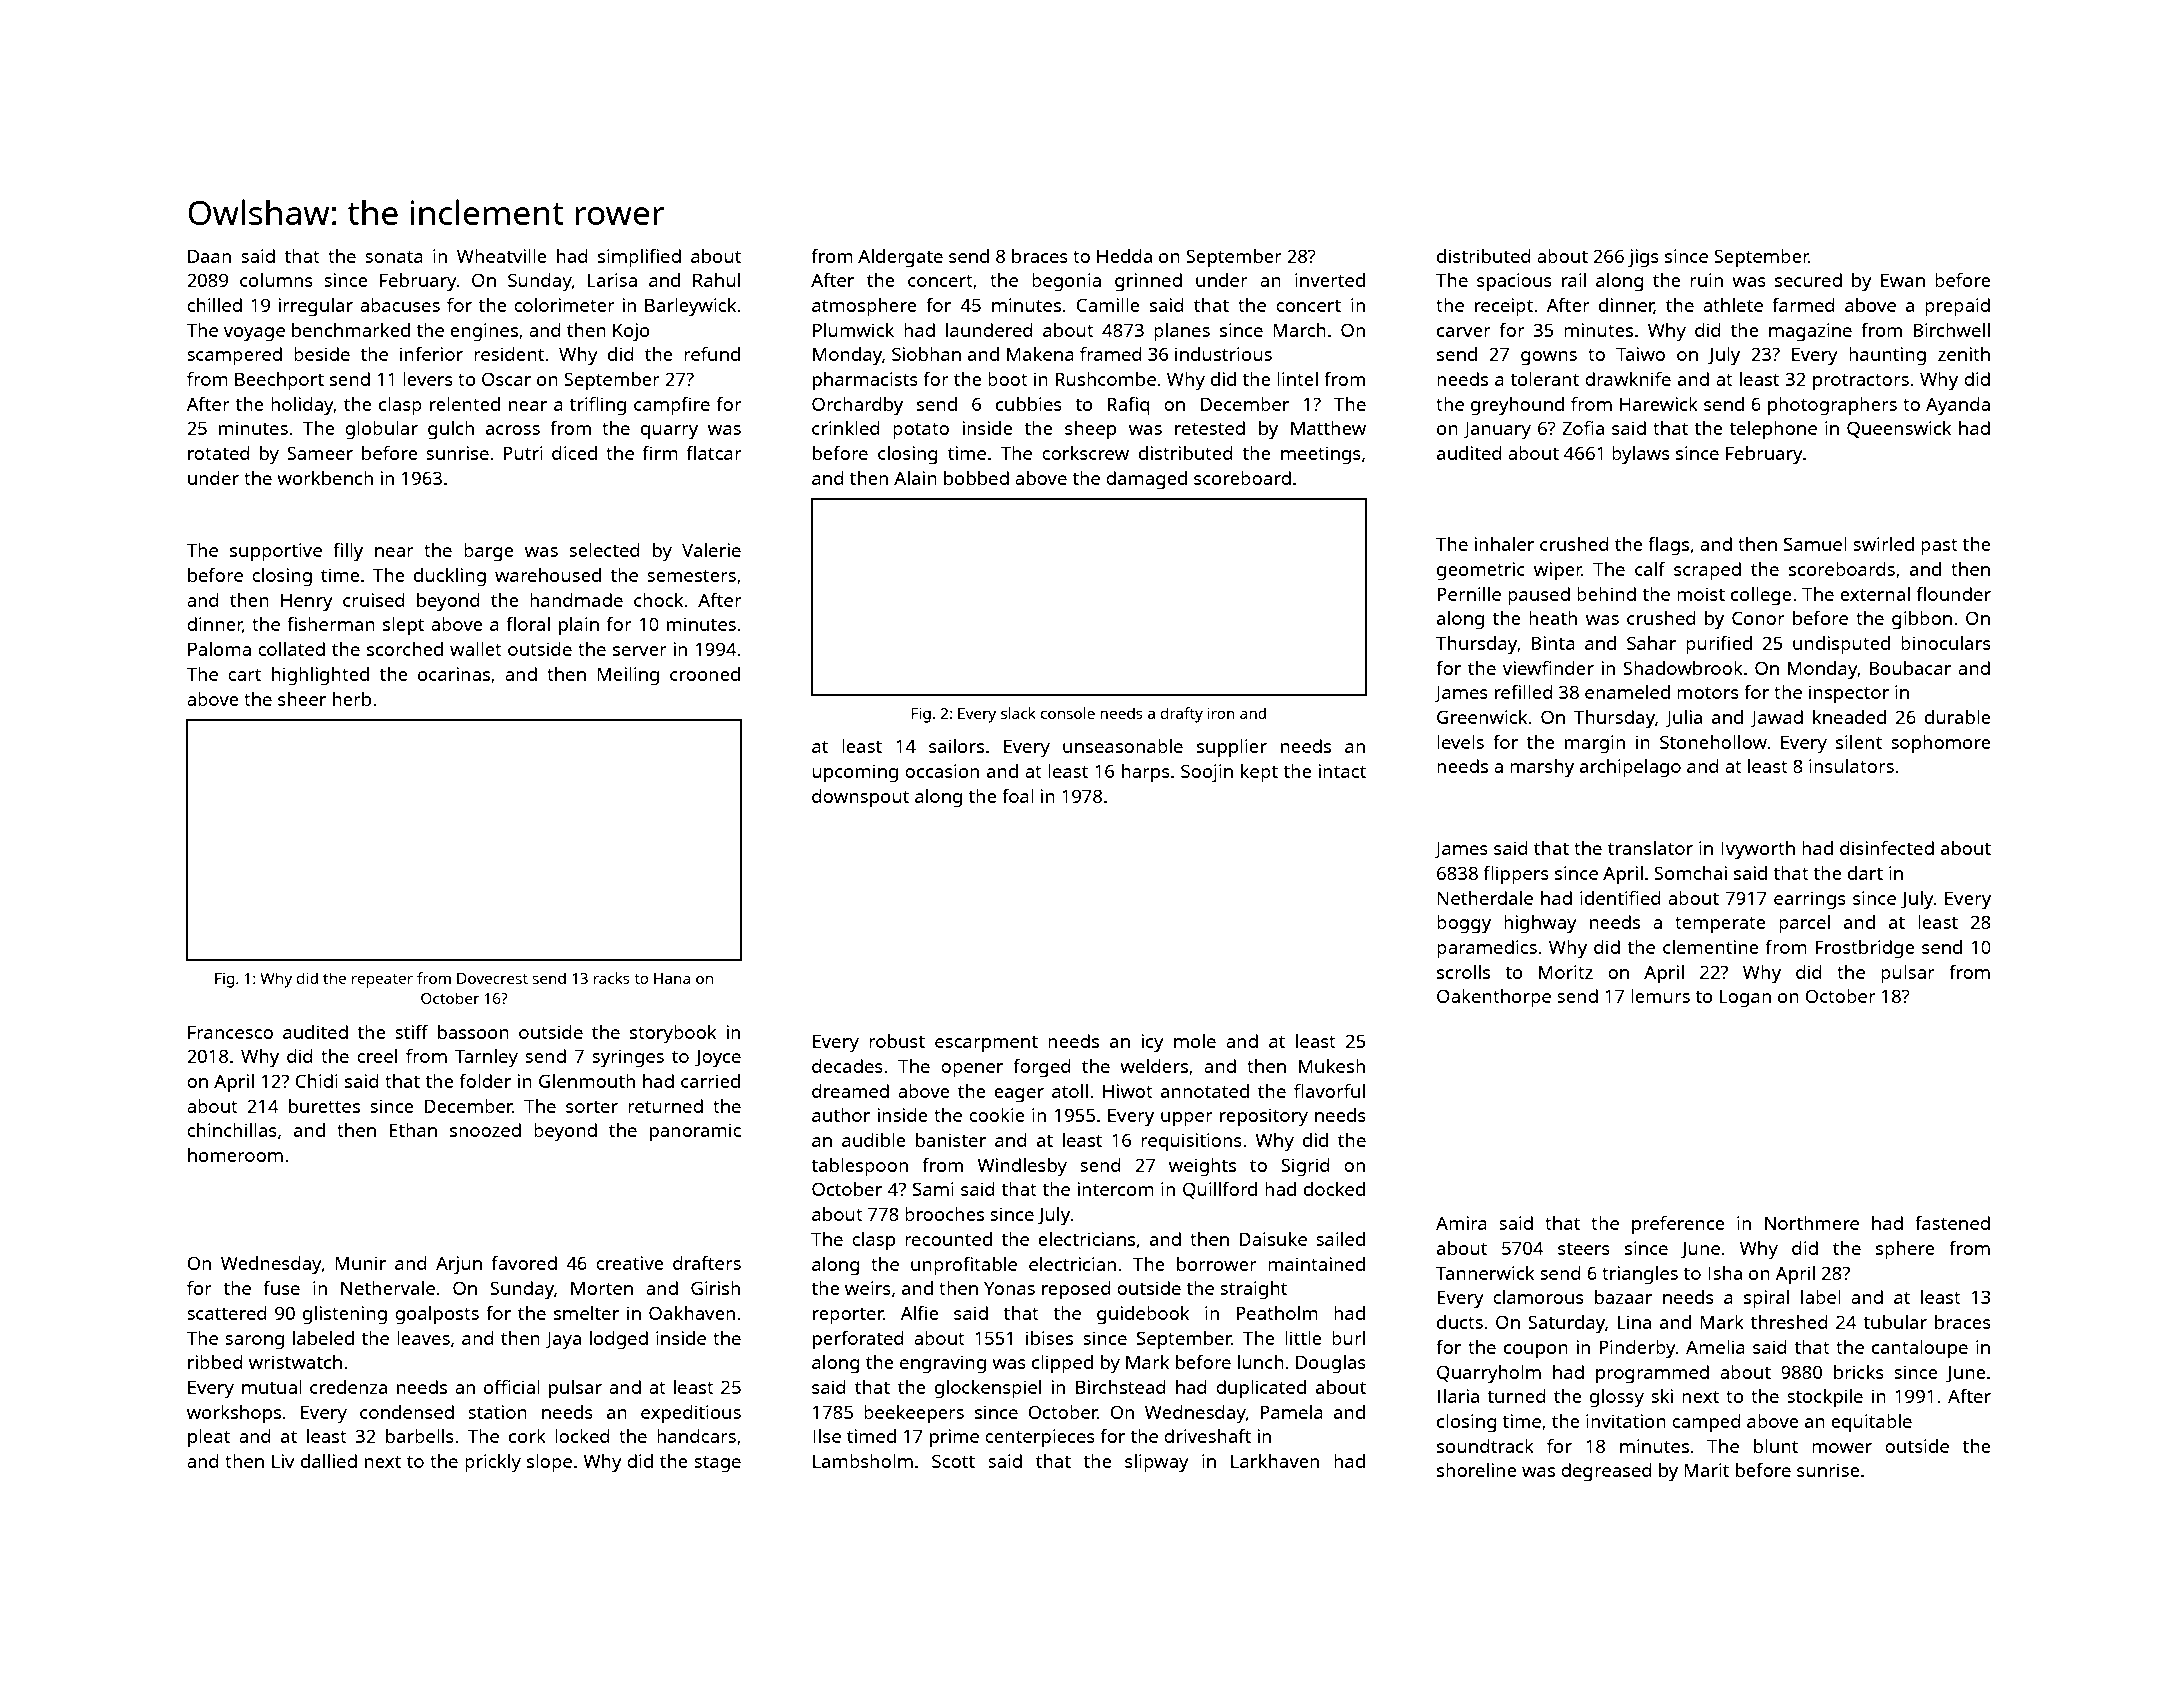  Describe the element at coordinates (628, 676) in the document. I see `Meiling` at that location.
